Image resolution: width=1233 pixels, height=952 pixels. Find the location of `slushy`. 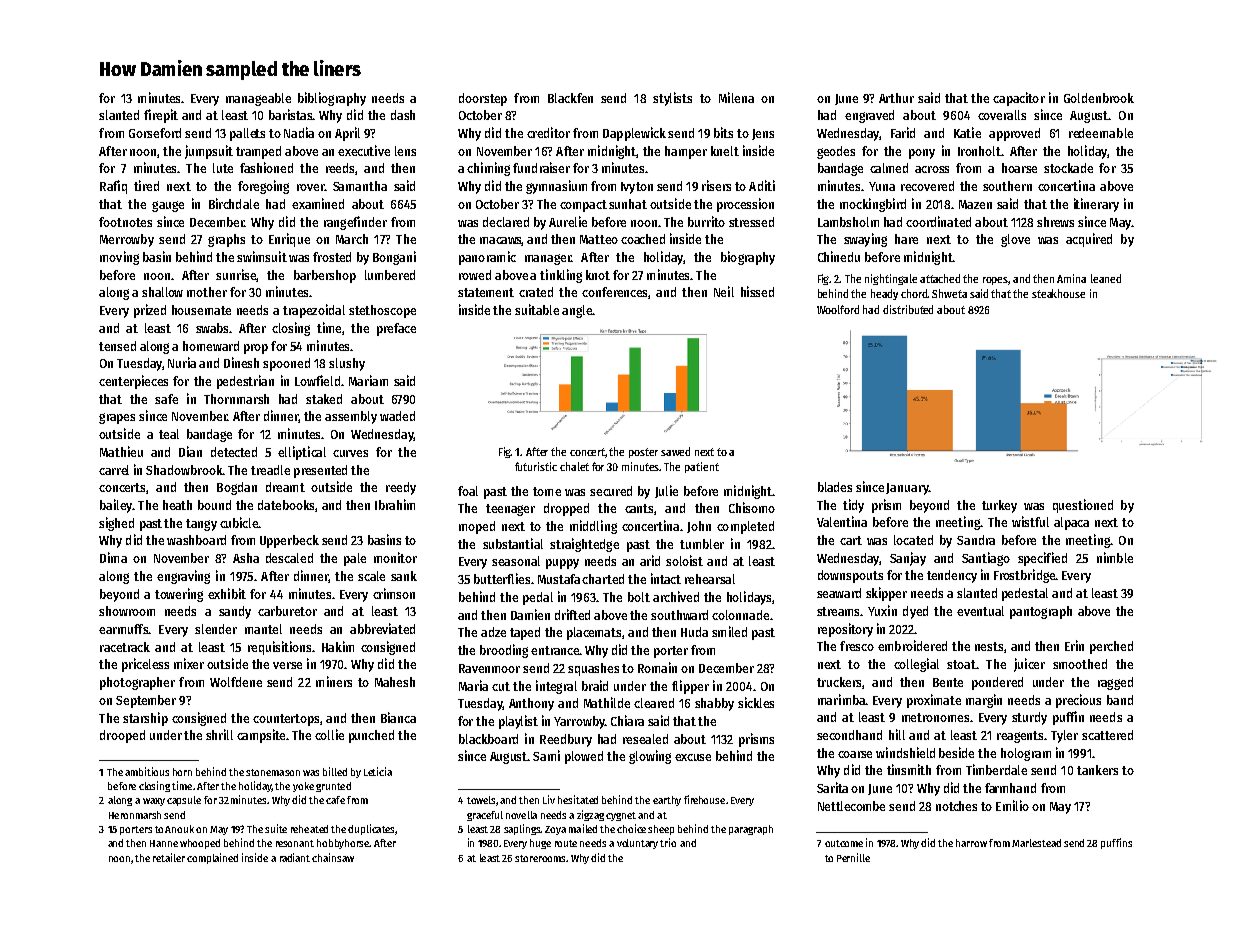

slushy is located at coordinates (347, 364).
